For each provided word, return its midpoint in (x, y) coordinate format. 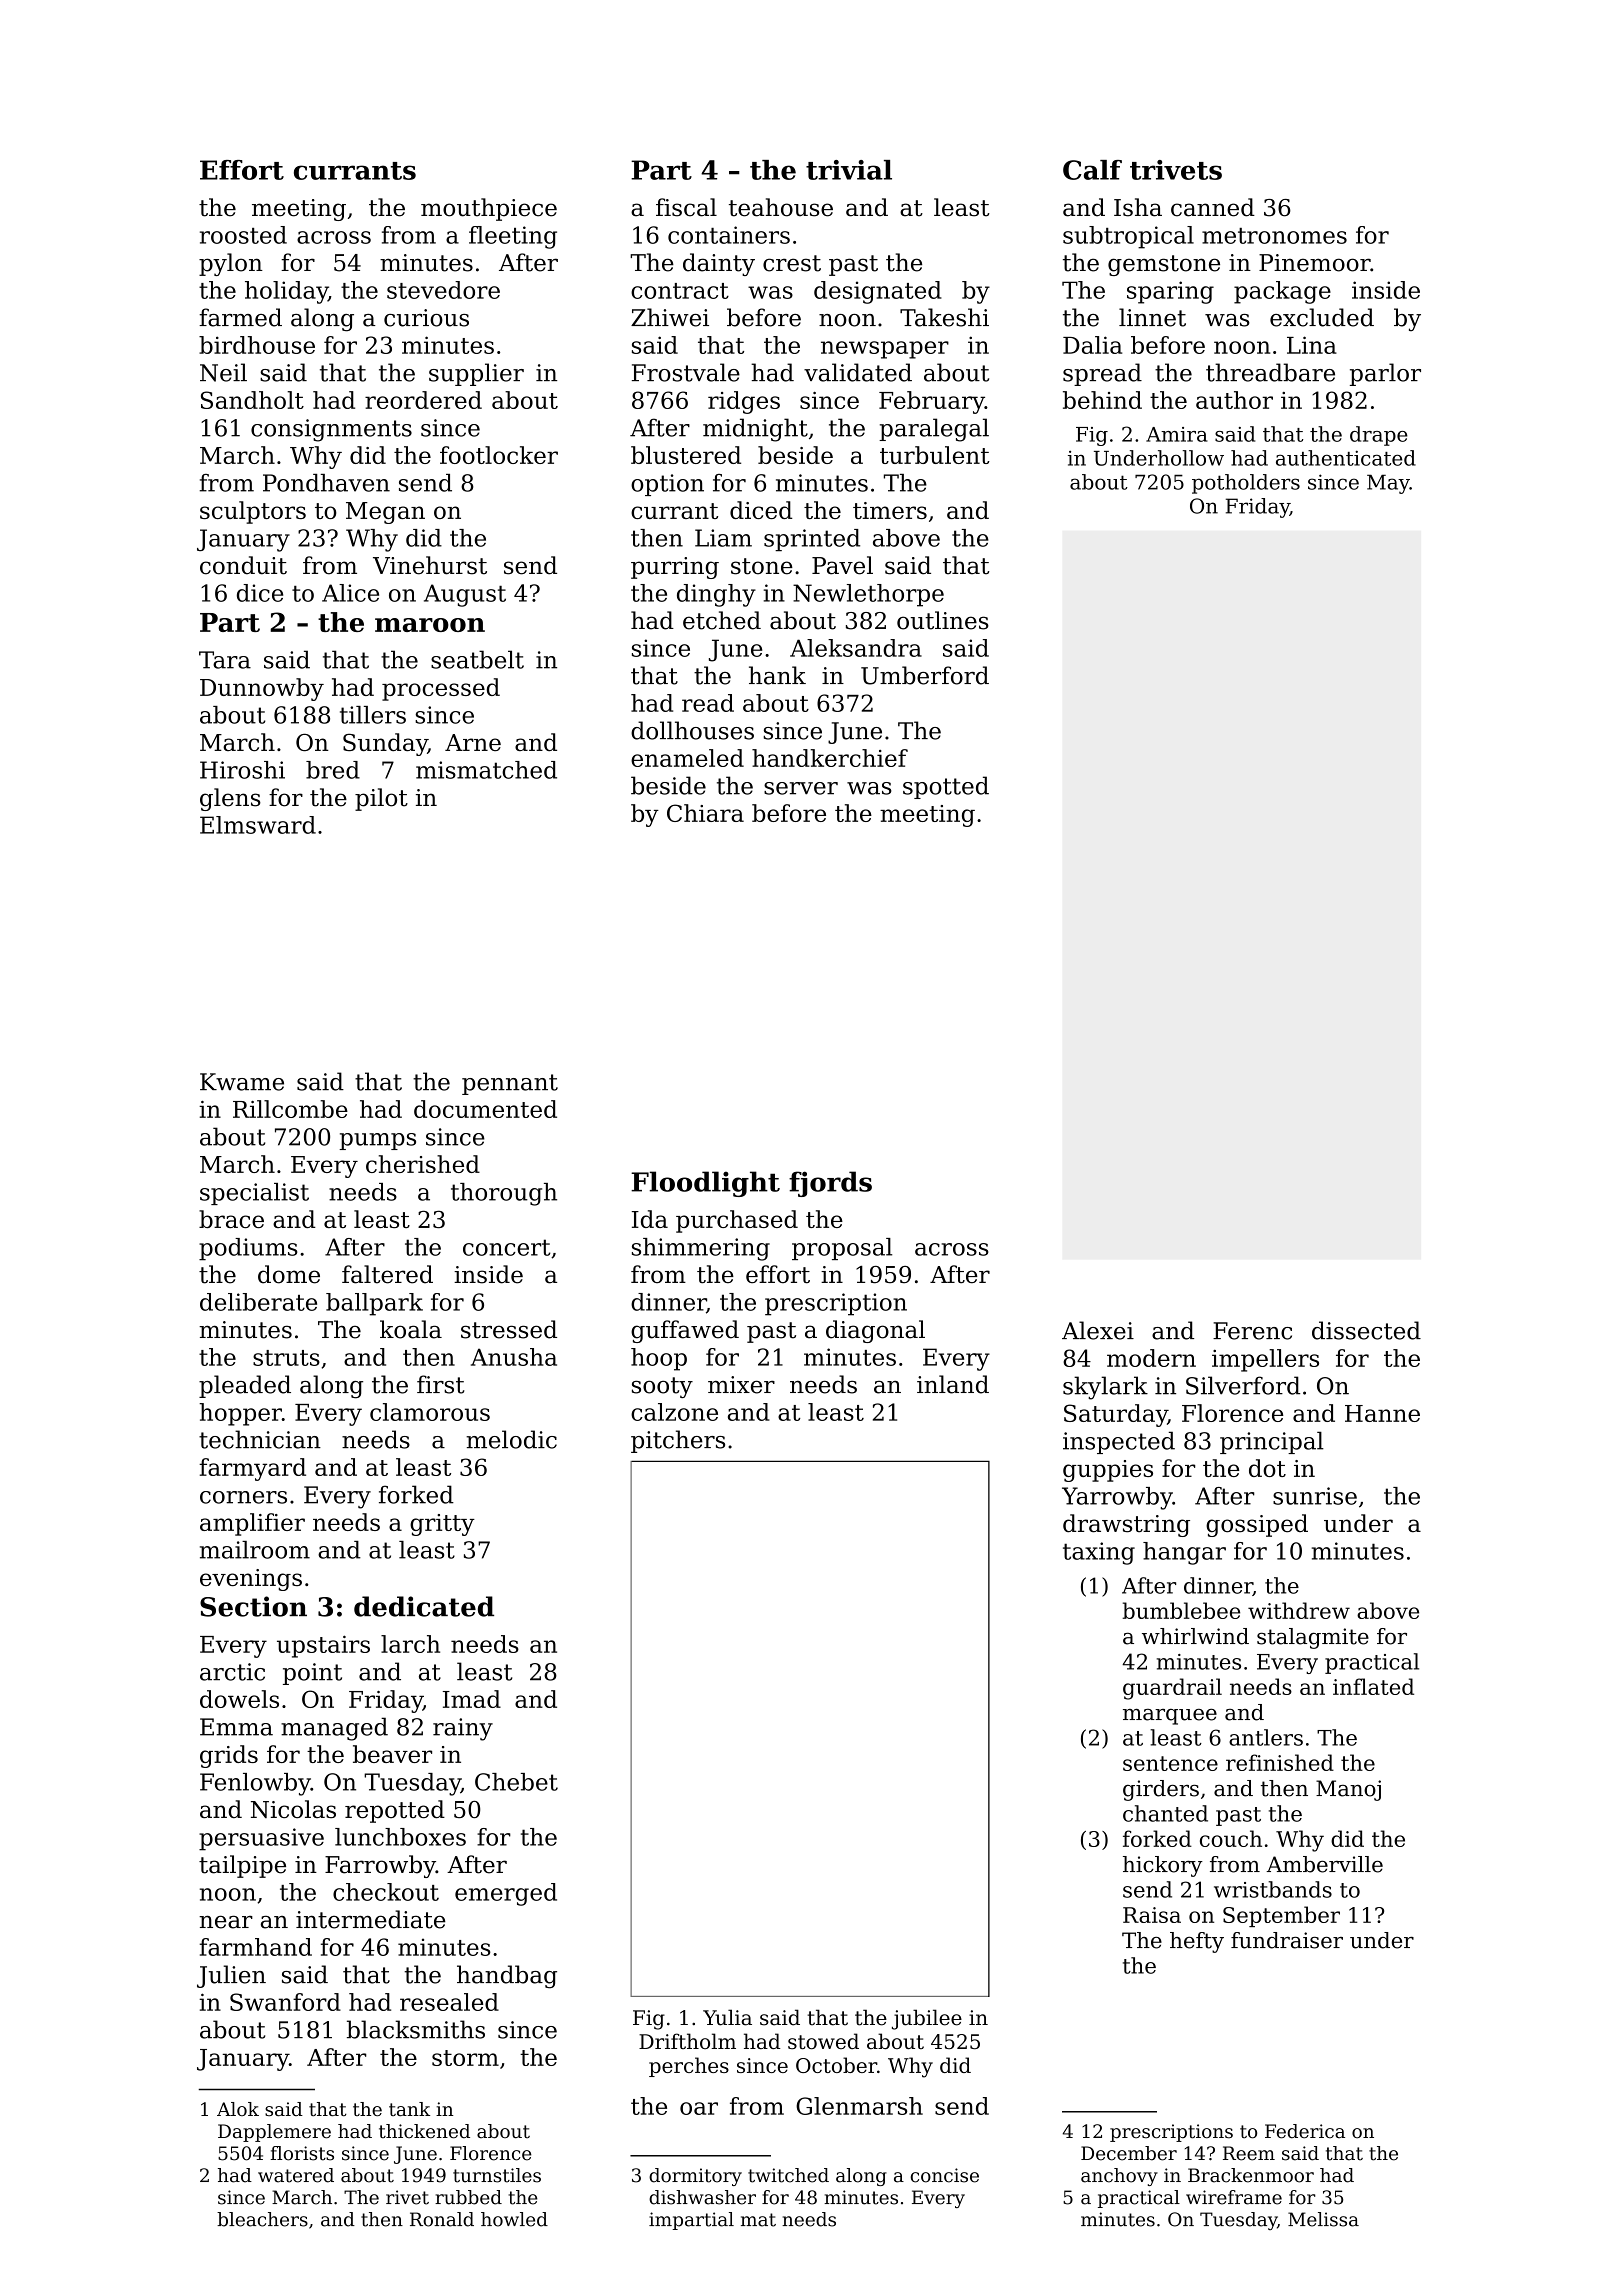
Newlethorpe (868, 595)
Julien (231, 1976)
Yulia (727, 2017)
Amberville (1324, 1864)
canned (1213, 207)
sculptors (253, 512)
